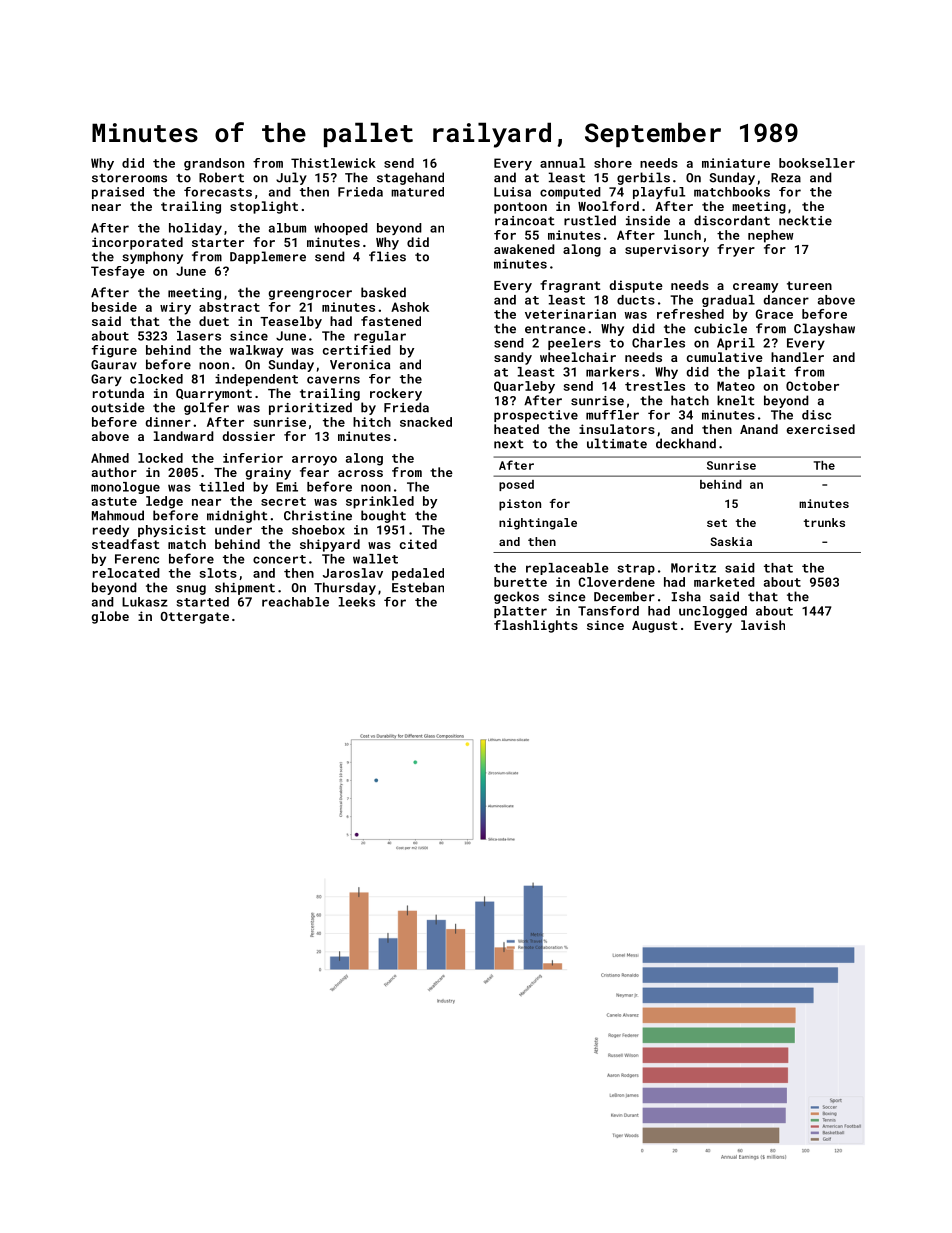 The width and height of the screenshot is (952, 1233). Describe the element at coordinates (383, 292) in the screenshot. I see `basked` at that location.
